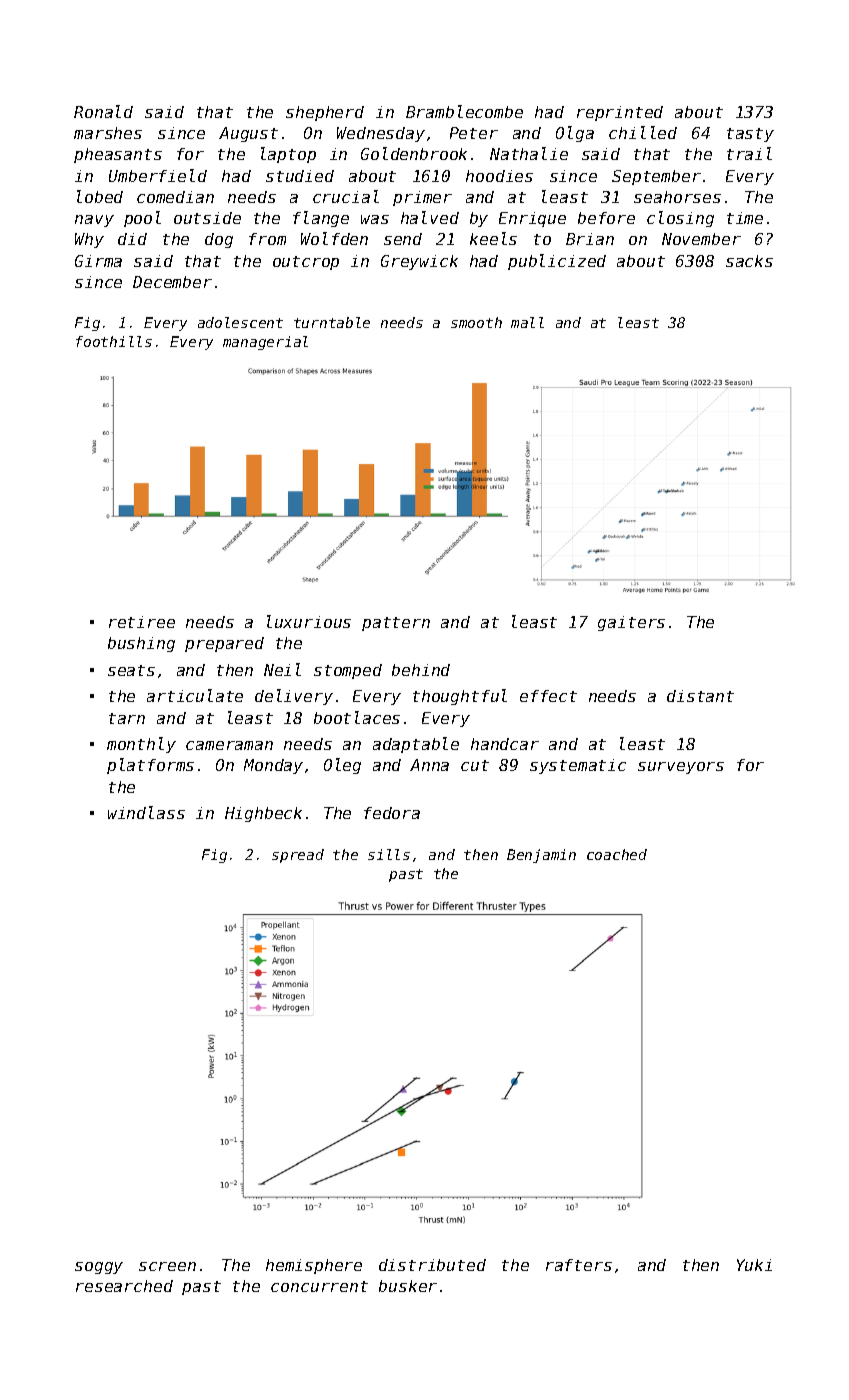  Describe the element at coordinates (476, 322) in the image. I see `smooth` at that location.
